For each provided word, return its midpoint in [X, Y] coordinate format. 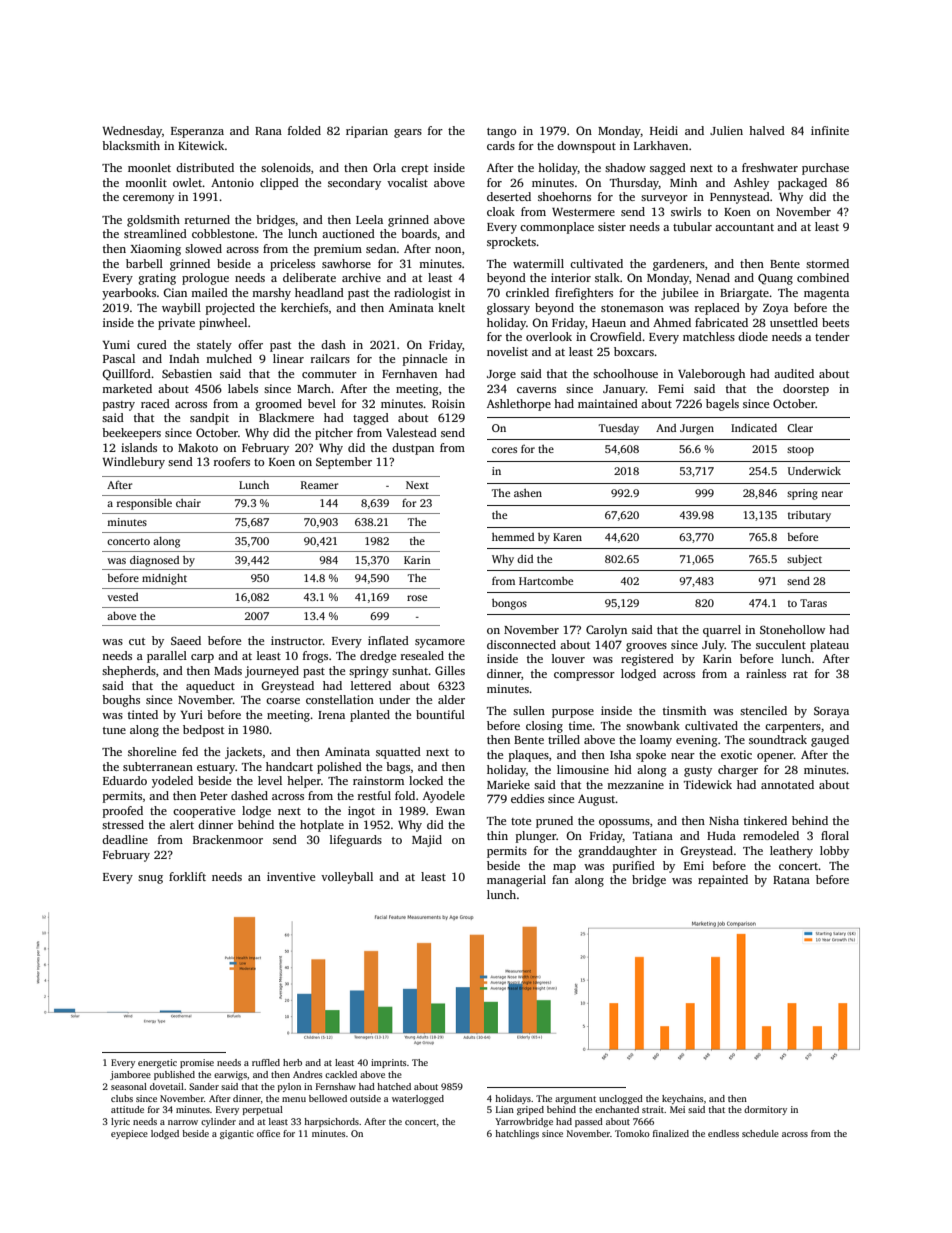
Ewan [450, 811]
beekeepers [131, 434]
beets [835, 322]
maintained [608, 403]
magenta [826, 295]
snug [150, 879]
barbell [144, 263]
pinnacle [425, 360]
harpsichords [331, 1122]
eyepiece [129, 1134]
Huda [721, 835]
